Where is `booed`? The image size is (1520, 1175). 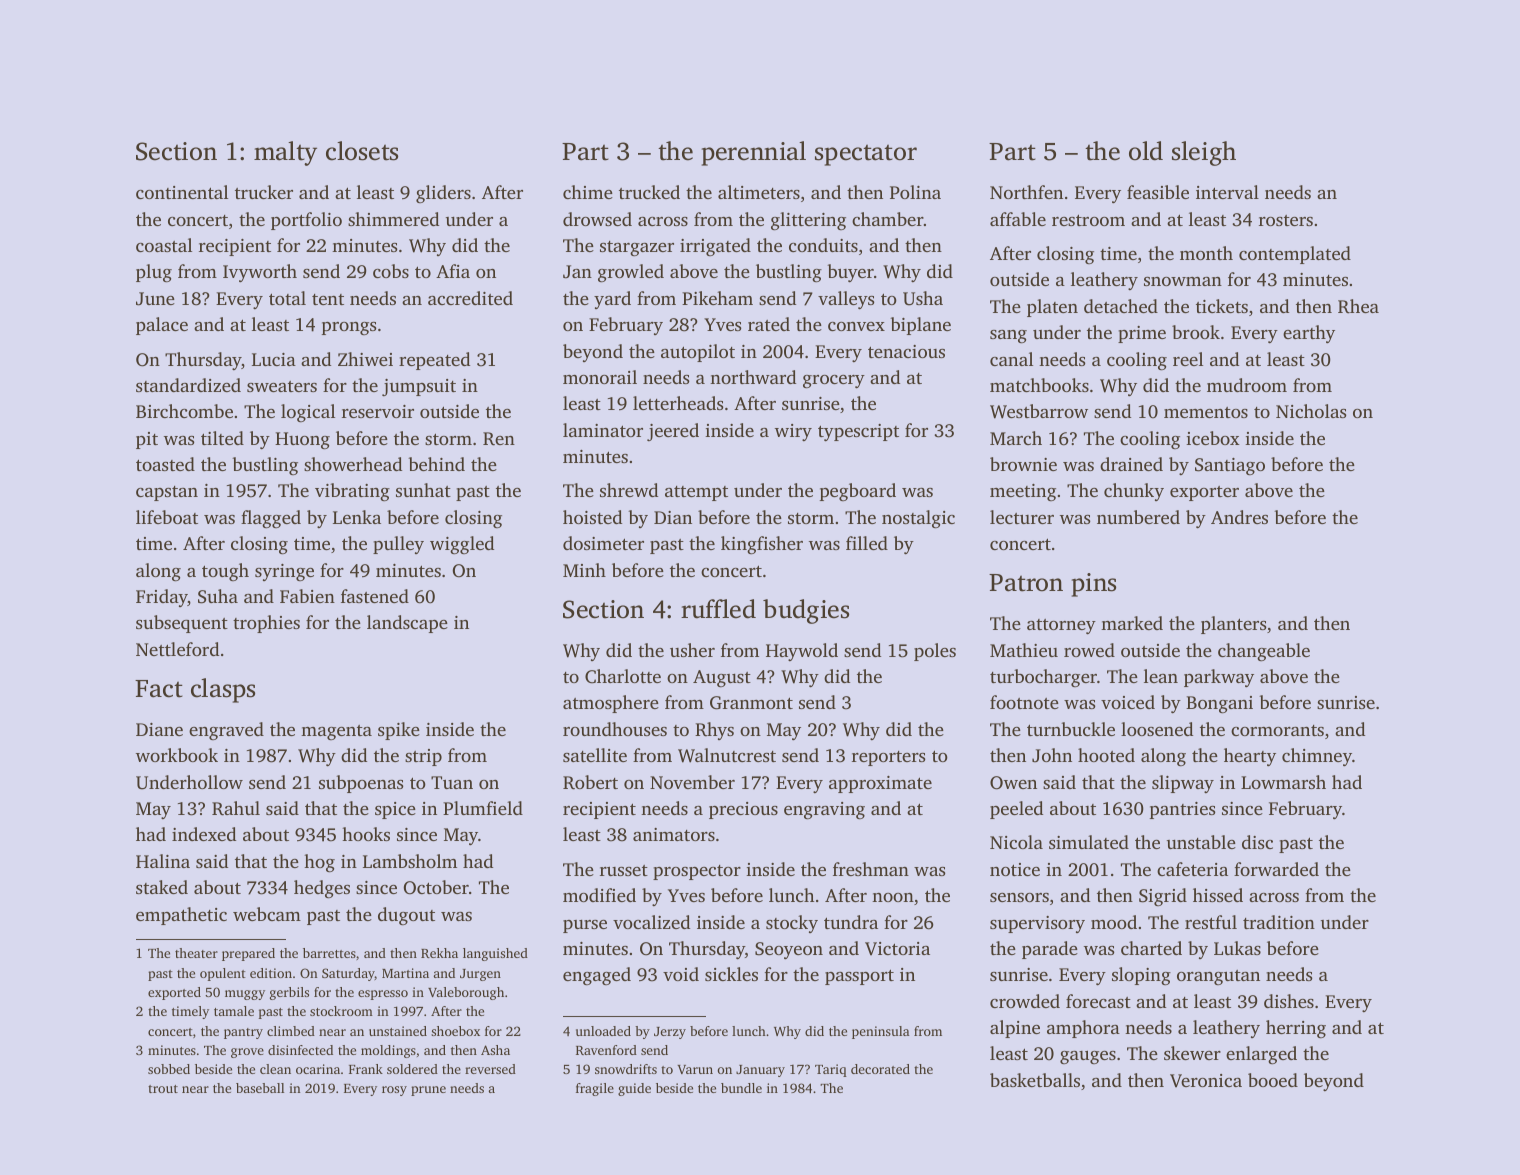 booed is located at coordinates (1273, 1080).
